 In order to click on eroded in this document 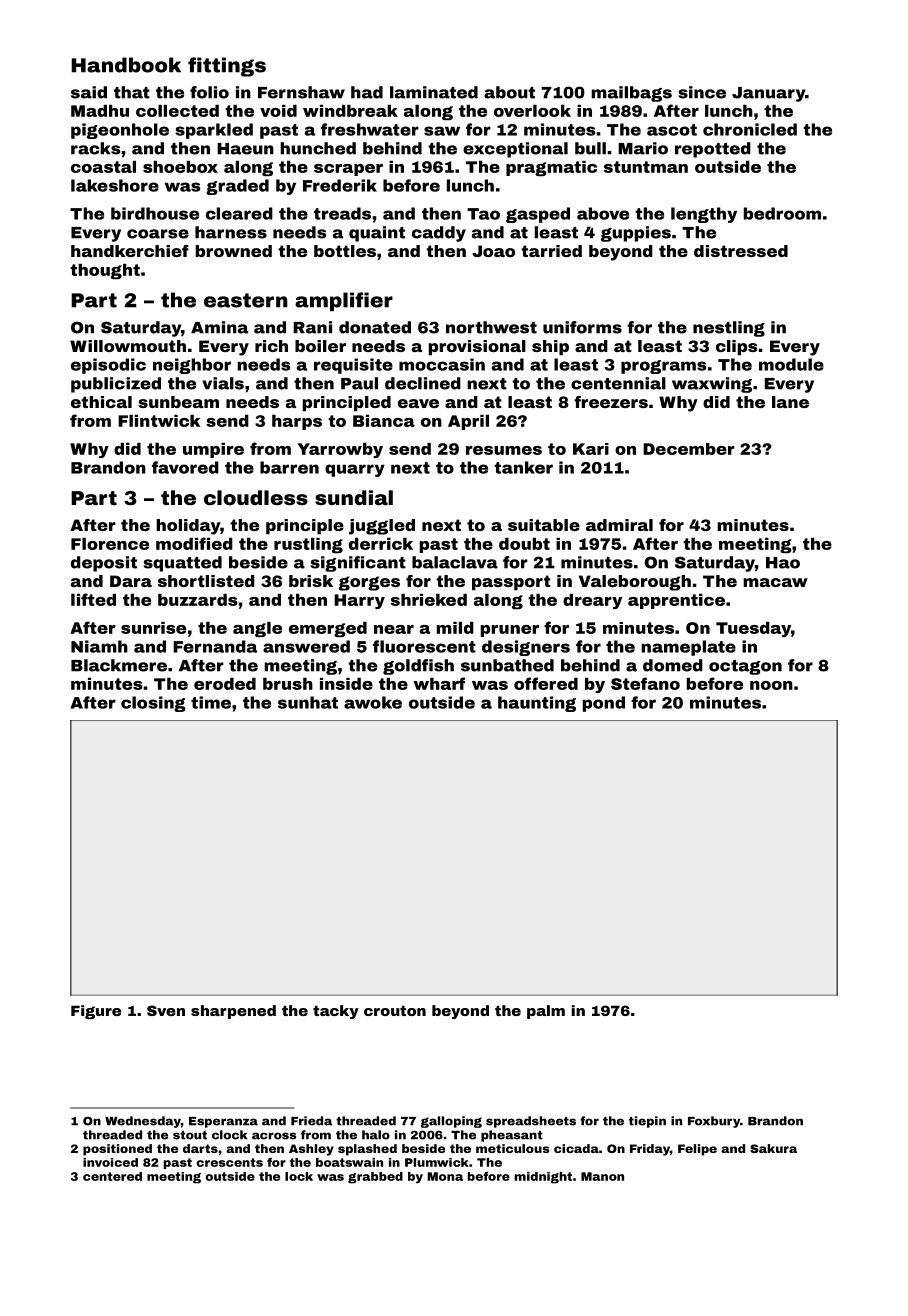, I will do `click(225, 684)`.
